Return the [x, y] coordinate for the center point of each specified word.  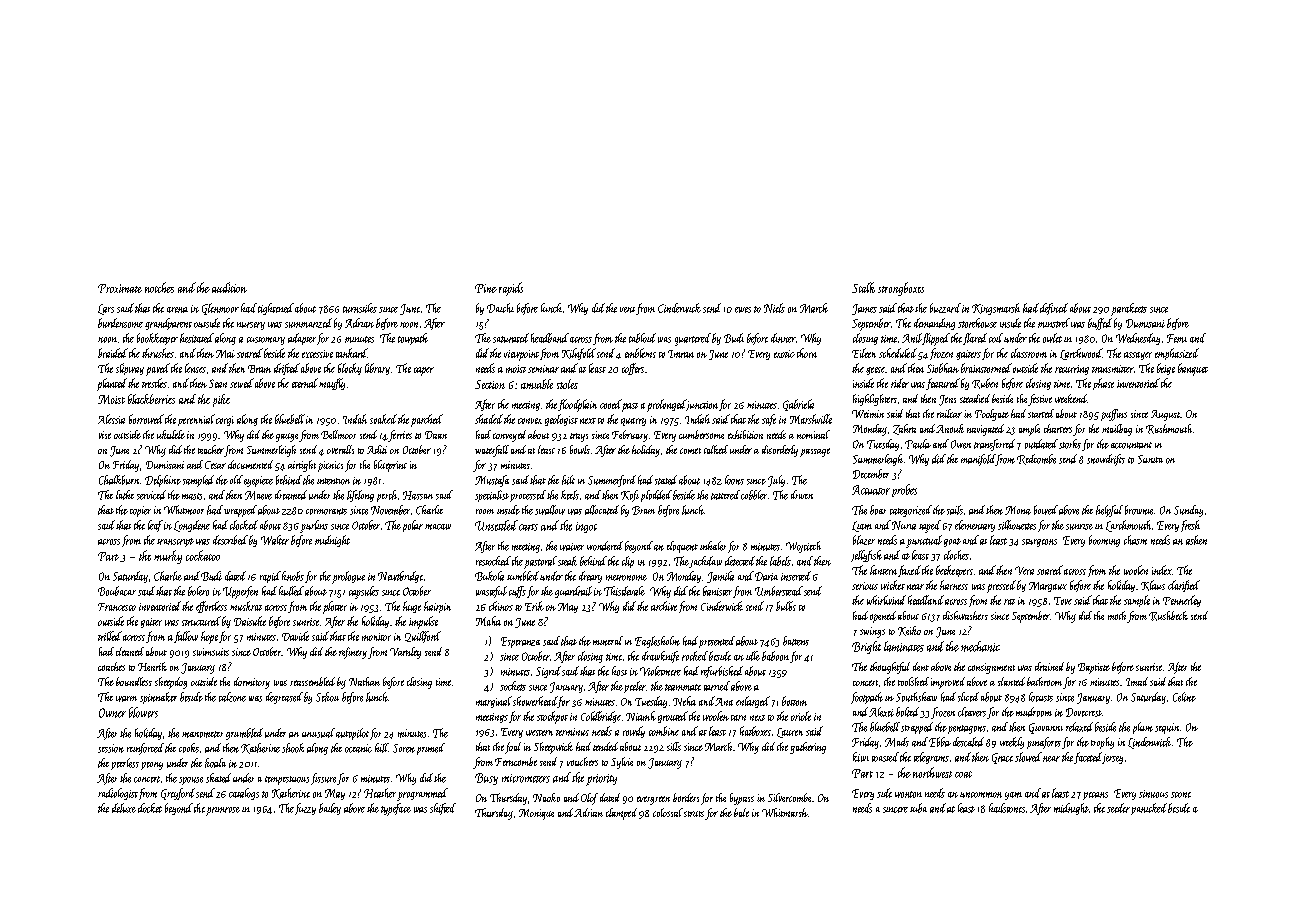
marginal [494, 702]
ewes [743, 310]
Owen [961, 444]
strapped [917, 728]
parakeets [1129, 309]
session [111, 748]
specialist [492, 496]
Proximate [120, 288]
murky [168, 557]
